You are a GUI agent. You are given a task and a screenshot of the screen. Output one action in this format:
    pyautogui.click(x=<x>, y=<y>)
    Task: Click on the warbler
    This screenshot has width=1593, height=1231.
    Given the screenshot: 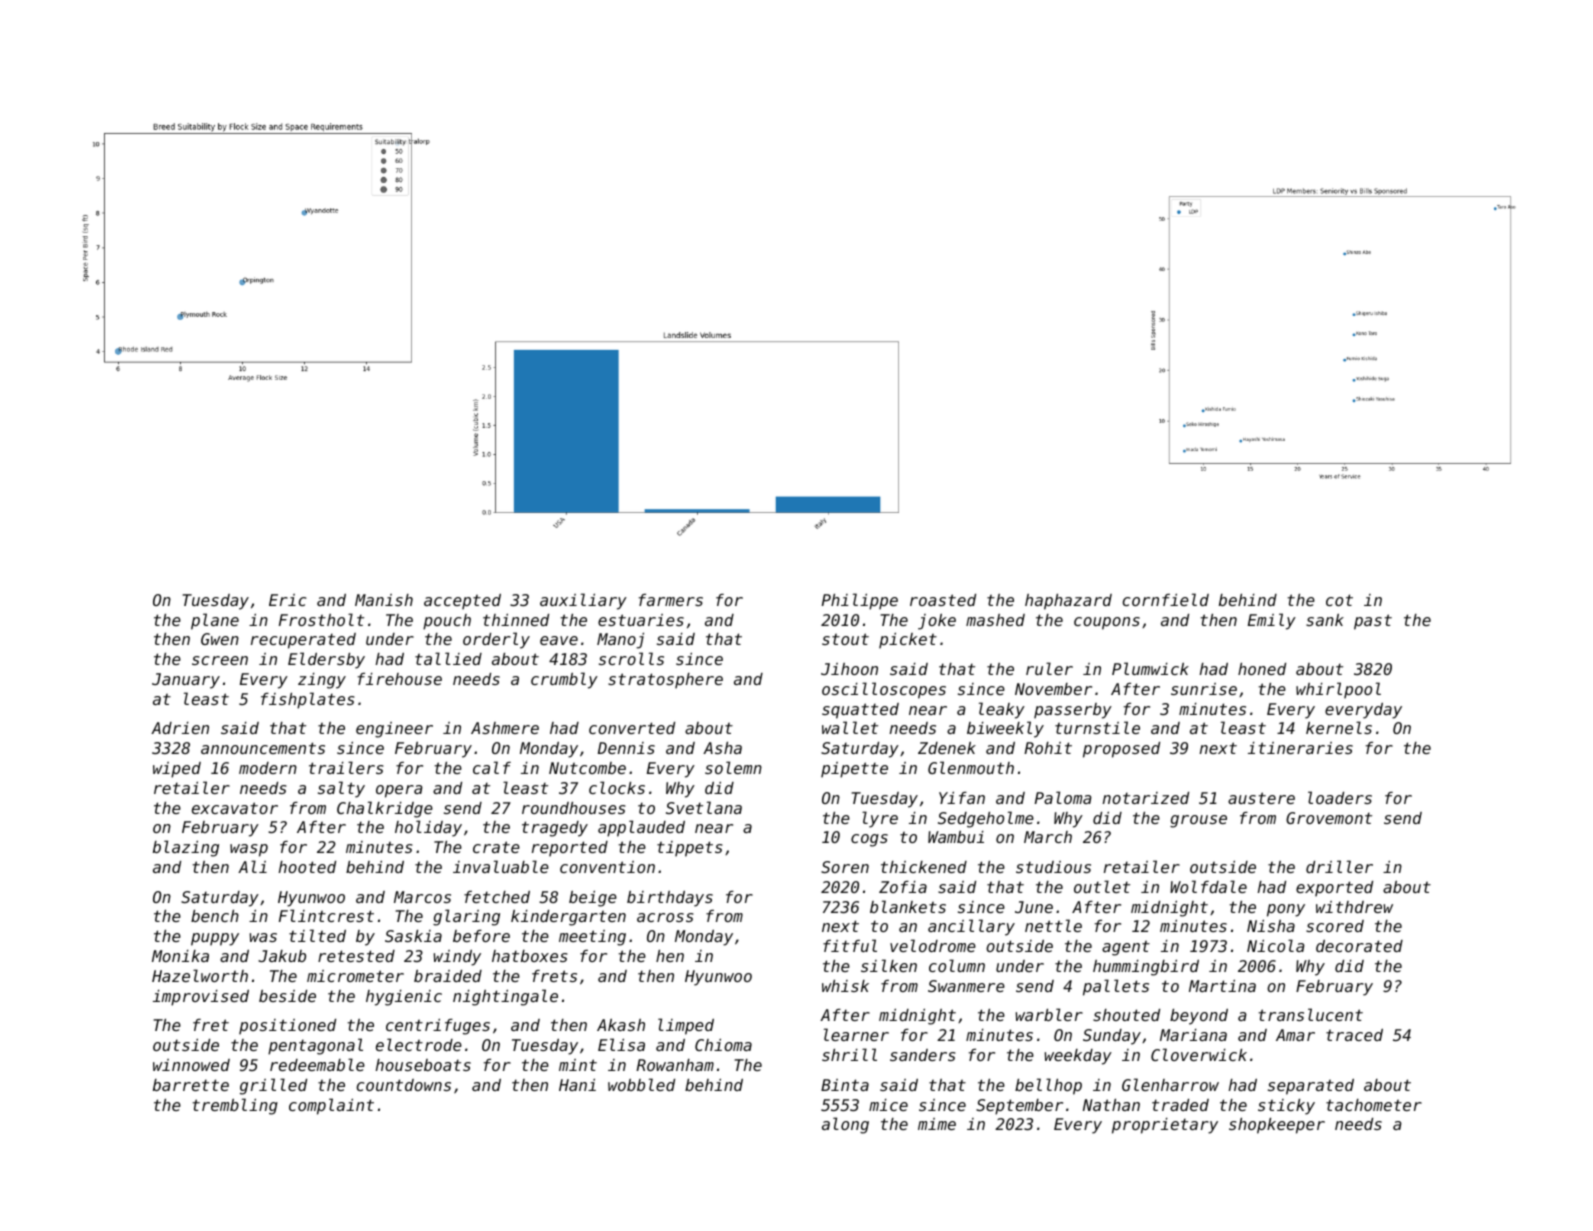 What is the action you would take?
    pyautogui.click(x=1049, y=1014)
